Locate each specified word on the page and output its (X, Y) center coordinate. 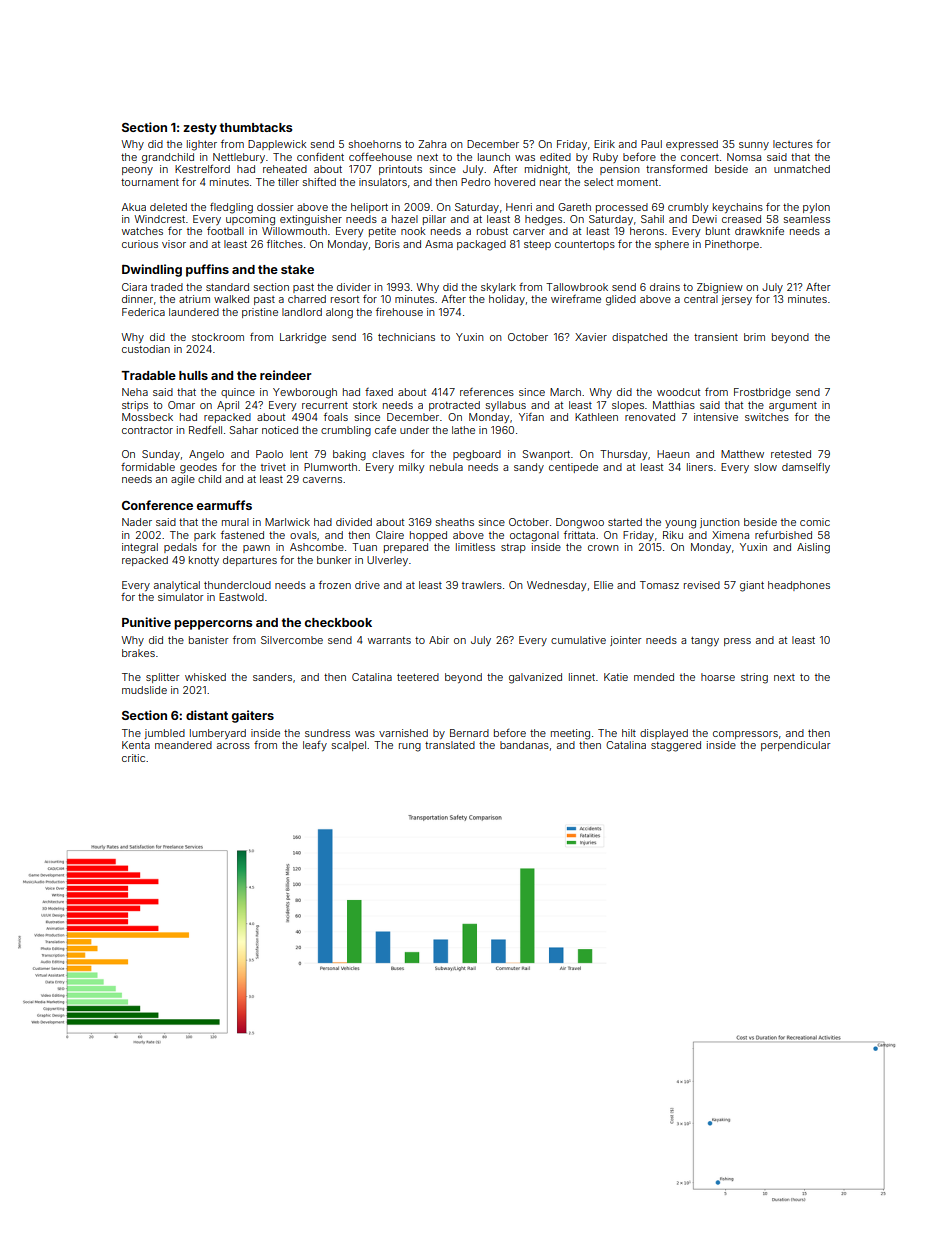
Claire (390, 535)
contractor (147, 430)
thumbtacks (256, 127)
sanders (272, 677)
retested (791, 454)
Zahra (432, 144)
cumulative (578, 640)
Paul (651, 144)
